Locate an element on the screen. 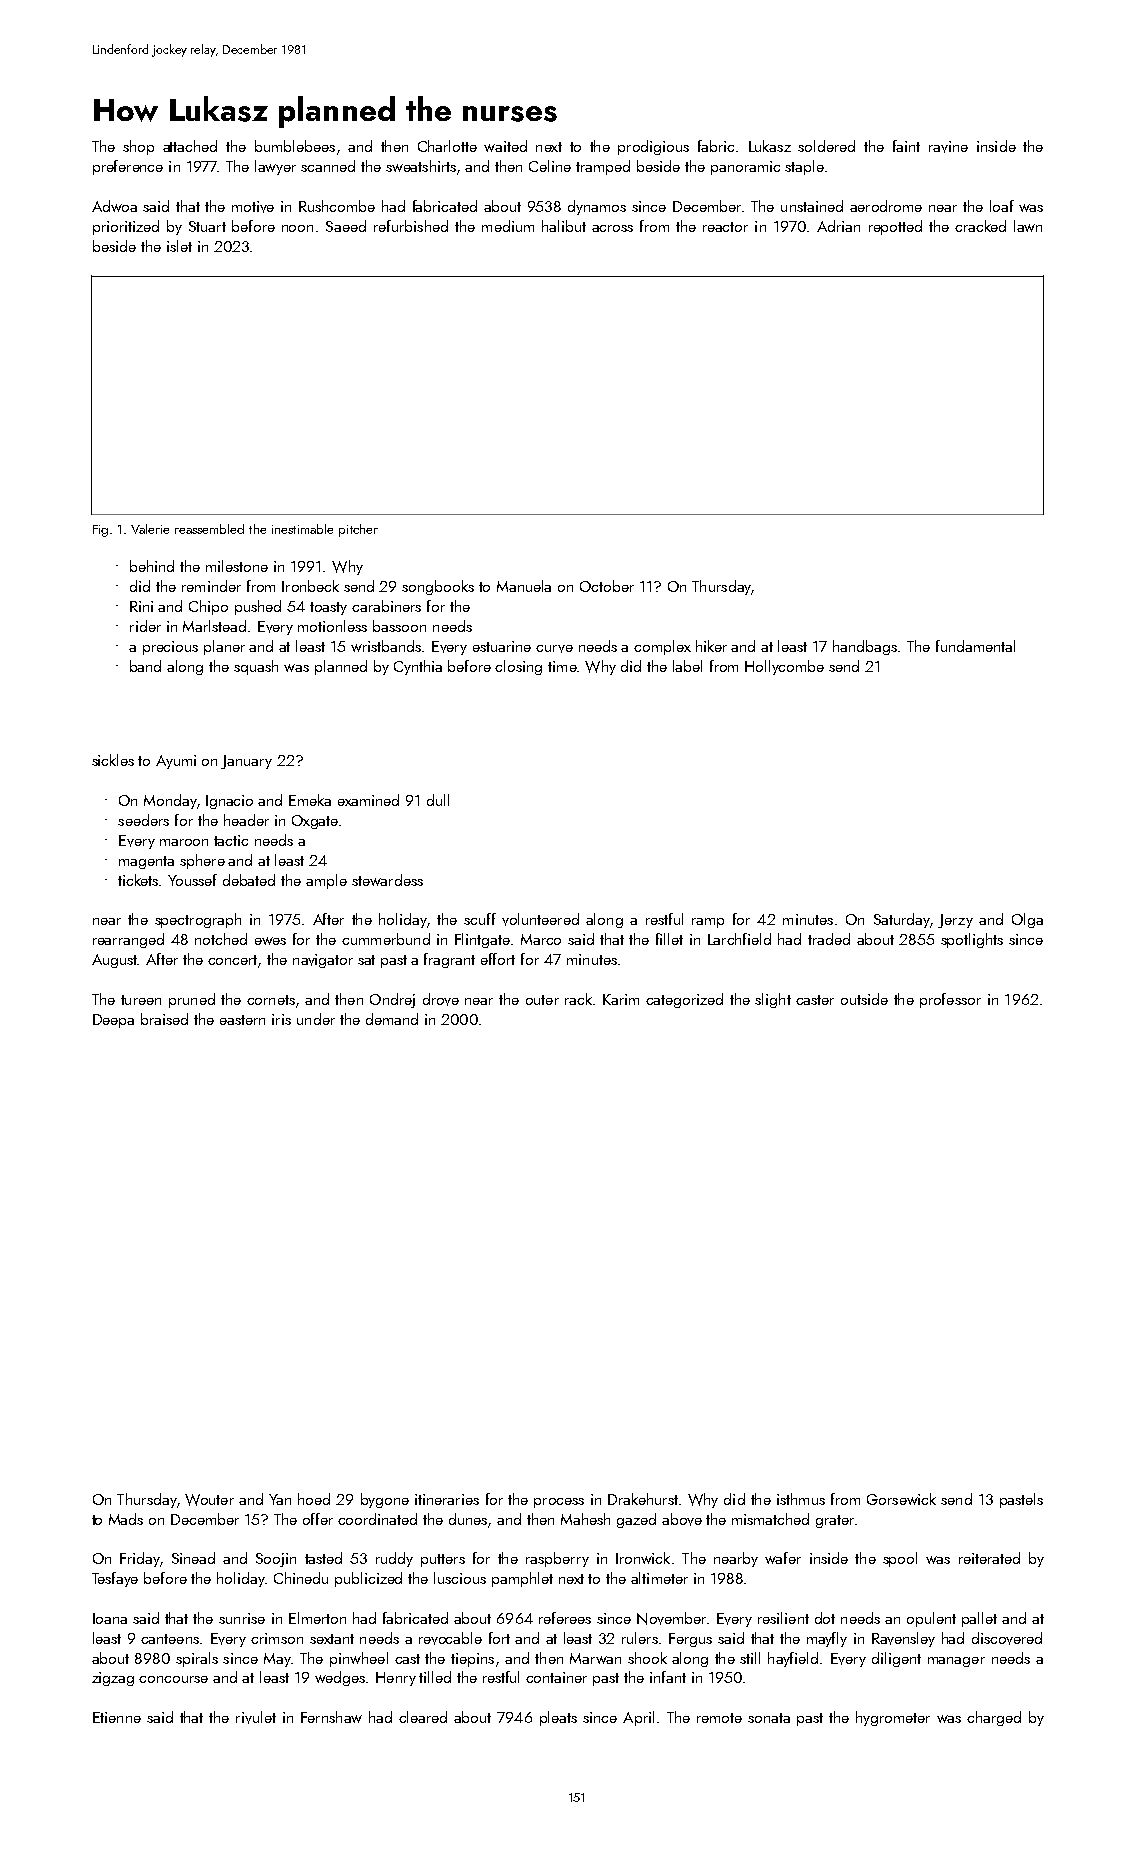 The width and height of the screenshot is (1135, 1870). prodigious is located at coordinates (653, 147).
